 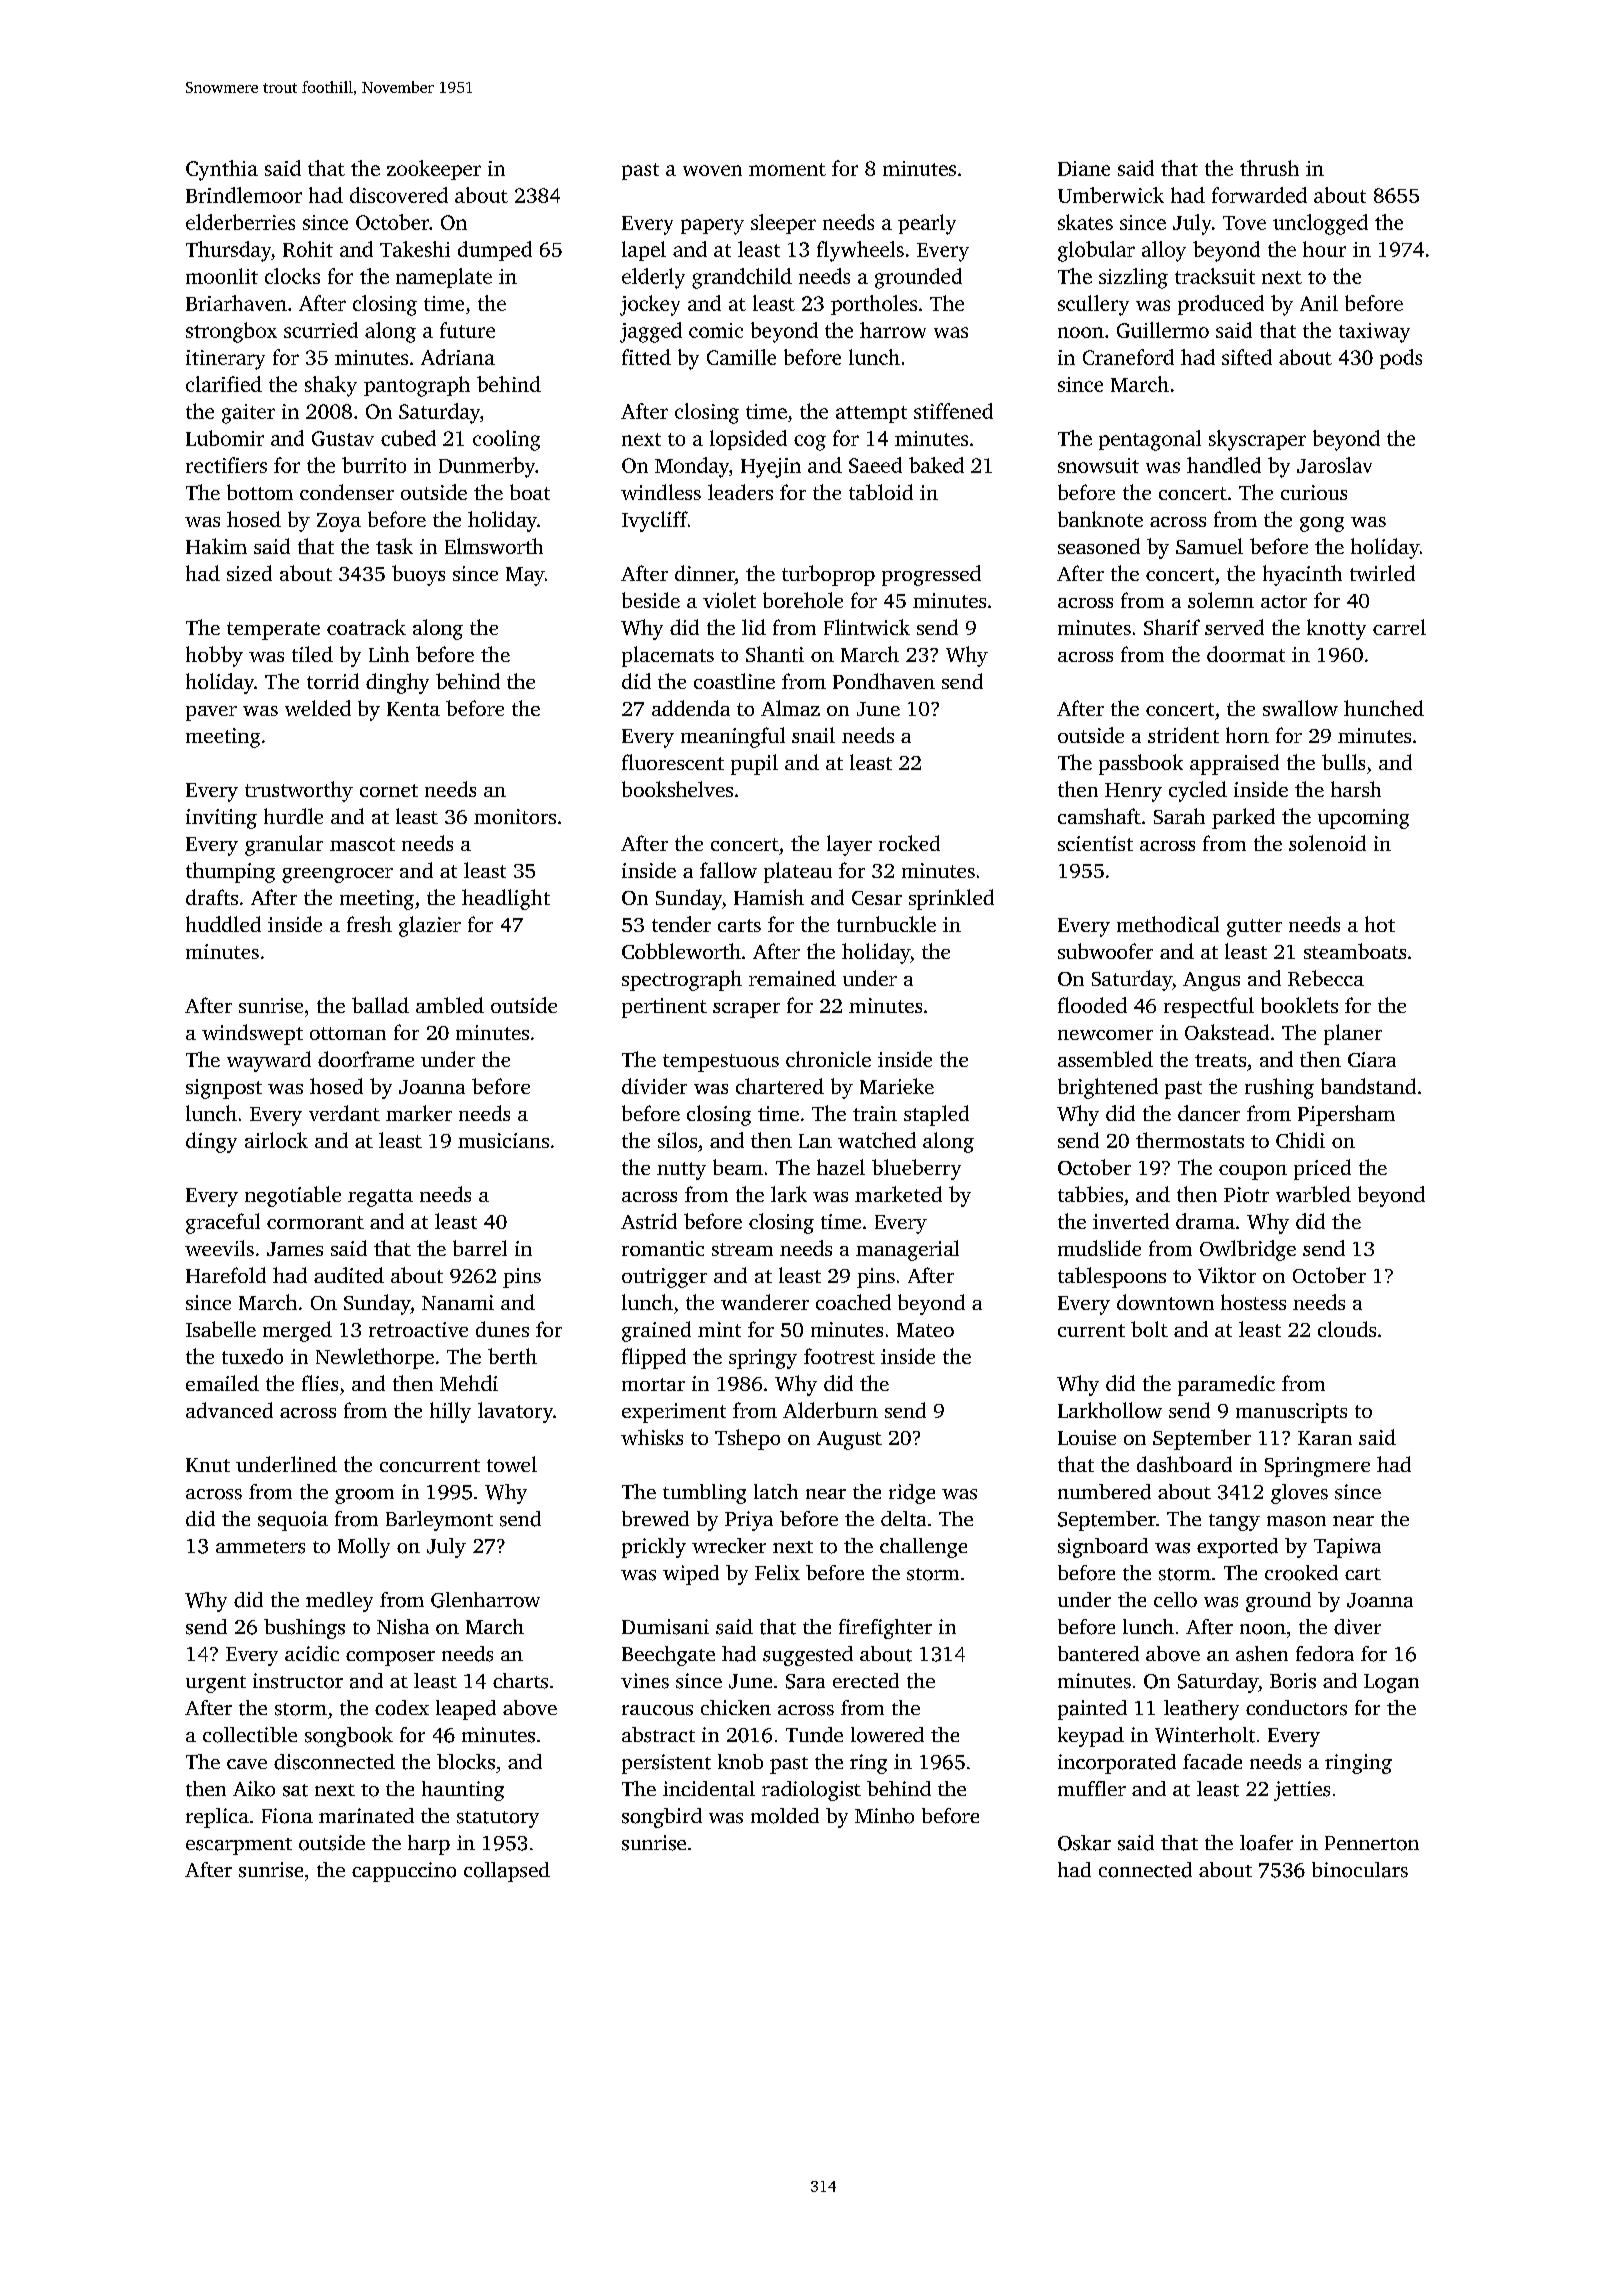 What do you see at coordinates (652, 1437) in the image?
I see `whisks` at bounding box center [652, 1437].
